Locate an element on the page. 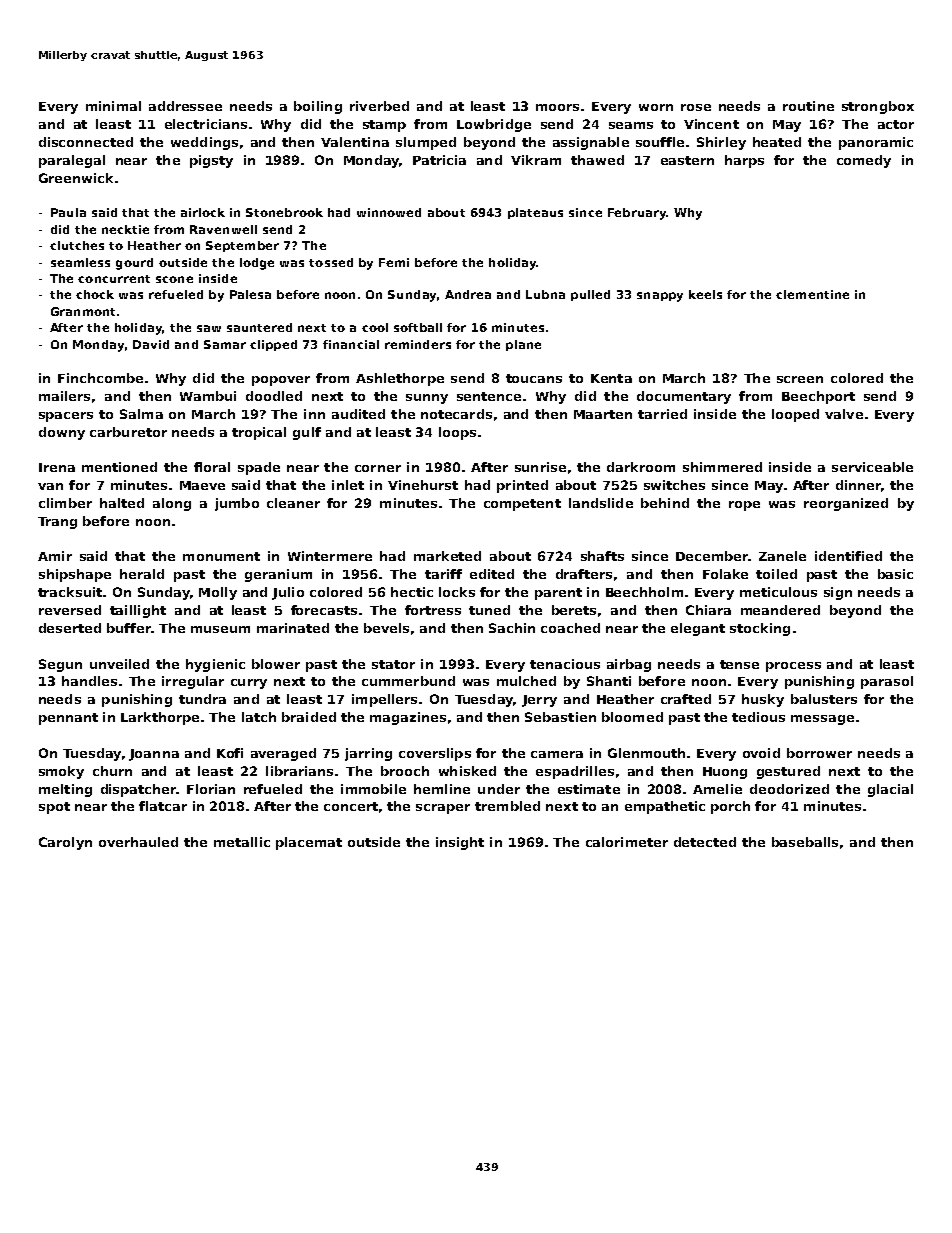 Image resolution: width=952 pixels, height=1233 pixels. boiling is located at coordinates (318, 107).
